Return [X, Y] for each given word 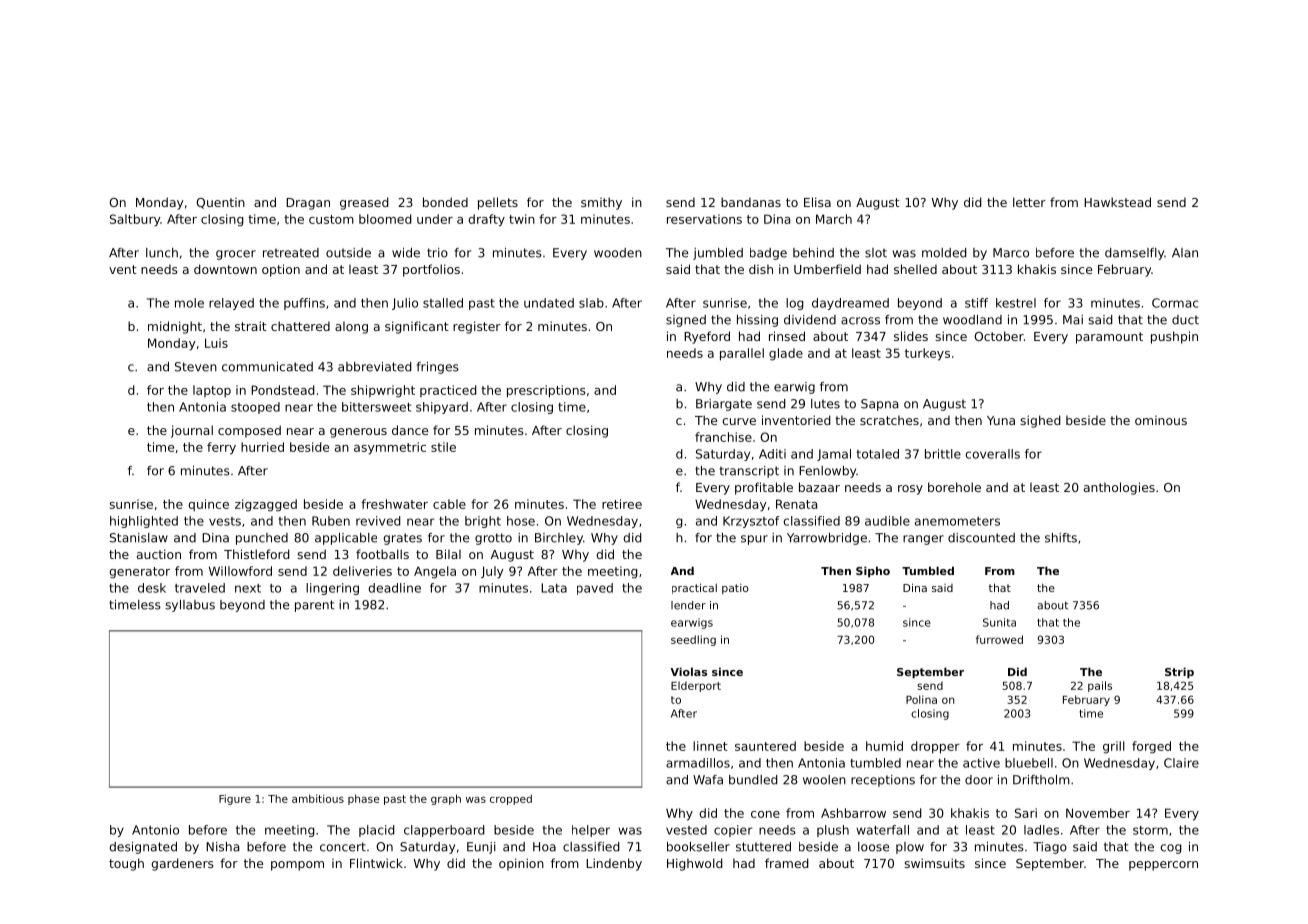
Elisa [817, 202]
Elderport [696, 686]
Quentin [220, 203]
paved [595, 589]
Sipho [873, 572]
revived [378, 521]
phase [363, 799]
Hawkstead [1117, 202]
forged [1151, 747]
